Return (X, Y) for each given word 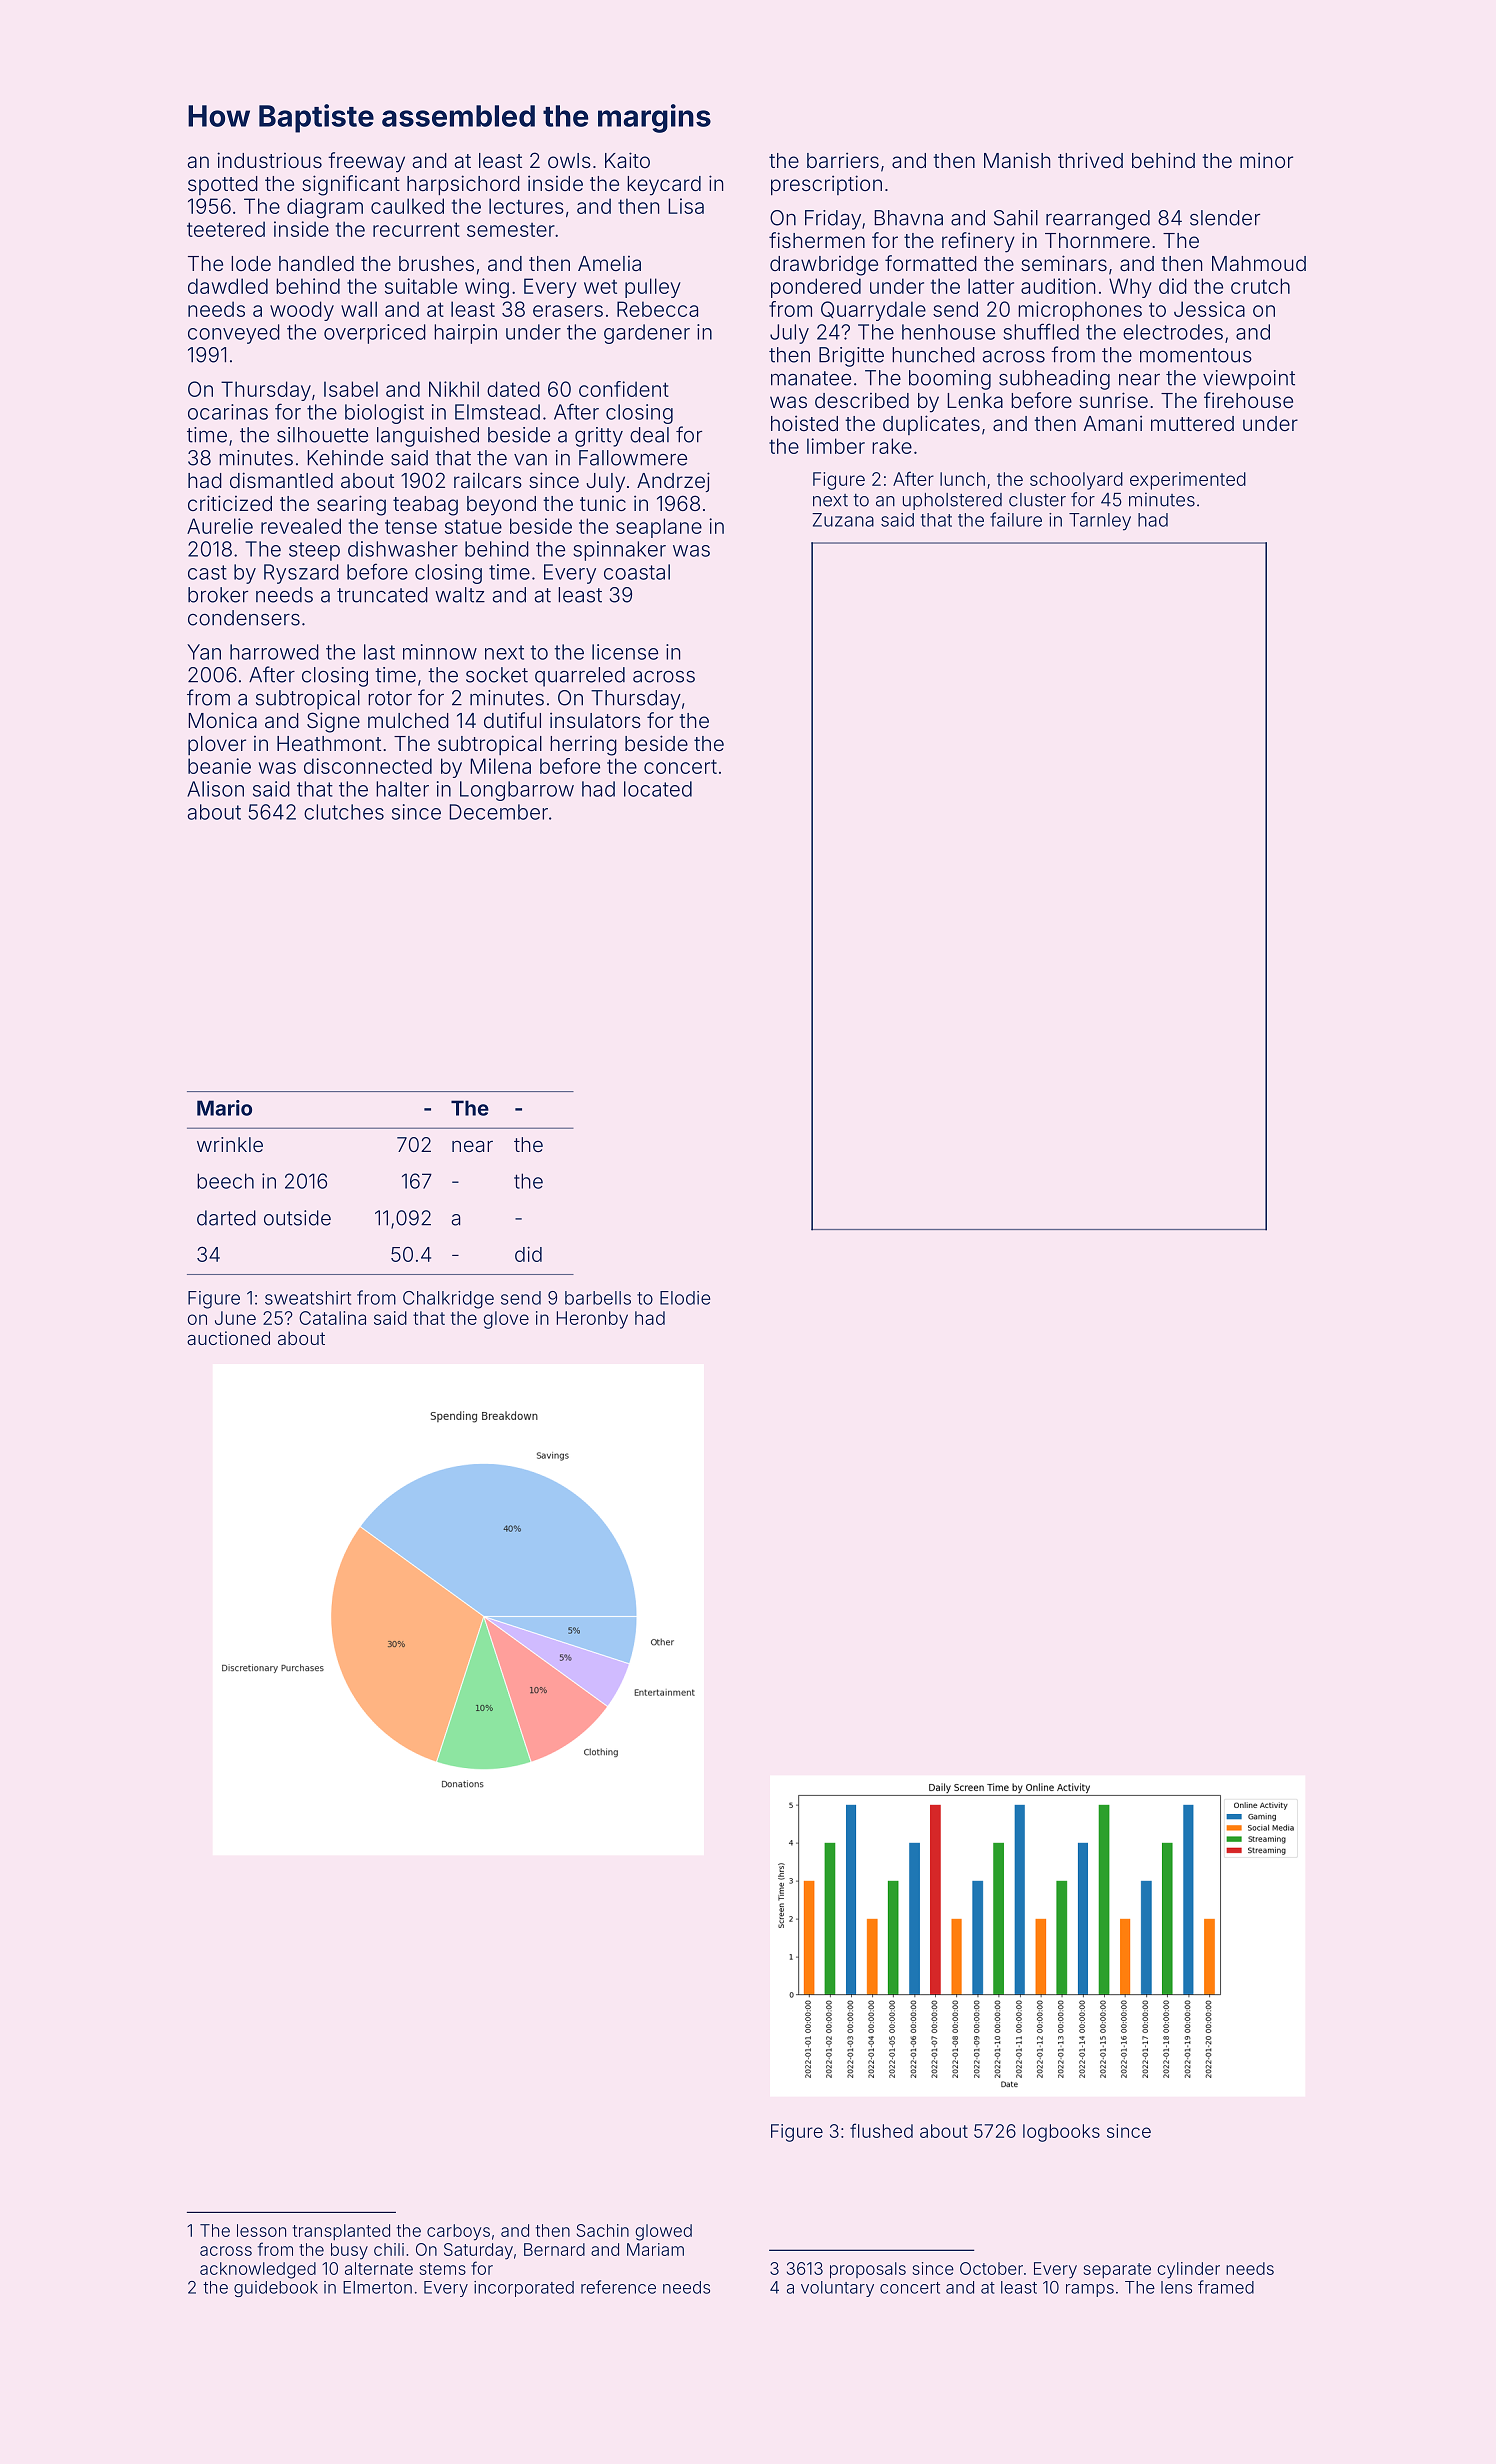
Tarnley (1100, 522)
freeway (366, 162)
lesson (261, 2230)
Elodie (685, 1298)
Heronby (592, 1320)
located (658, 789)
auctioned (228, 1338)
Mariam (655, 2249)
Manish (1017, 160)
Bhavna (908, 218)
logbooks (1061, 2133)
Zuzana (843, 520)
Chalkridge (448, 1300)
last (379, 652)
